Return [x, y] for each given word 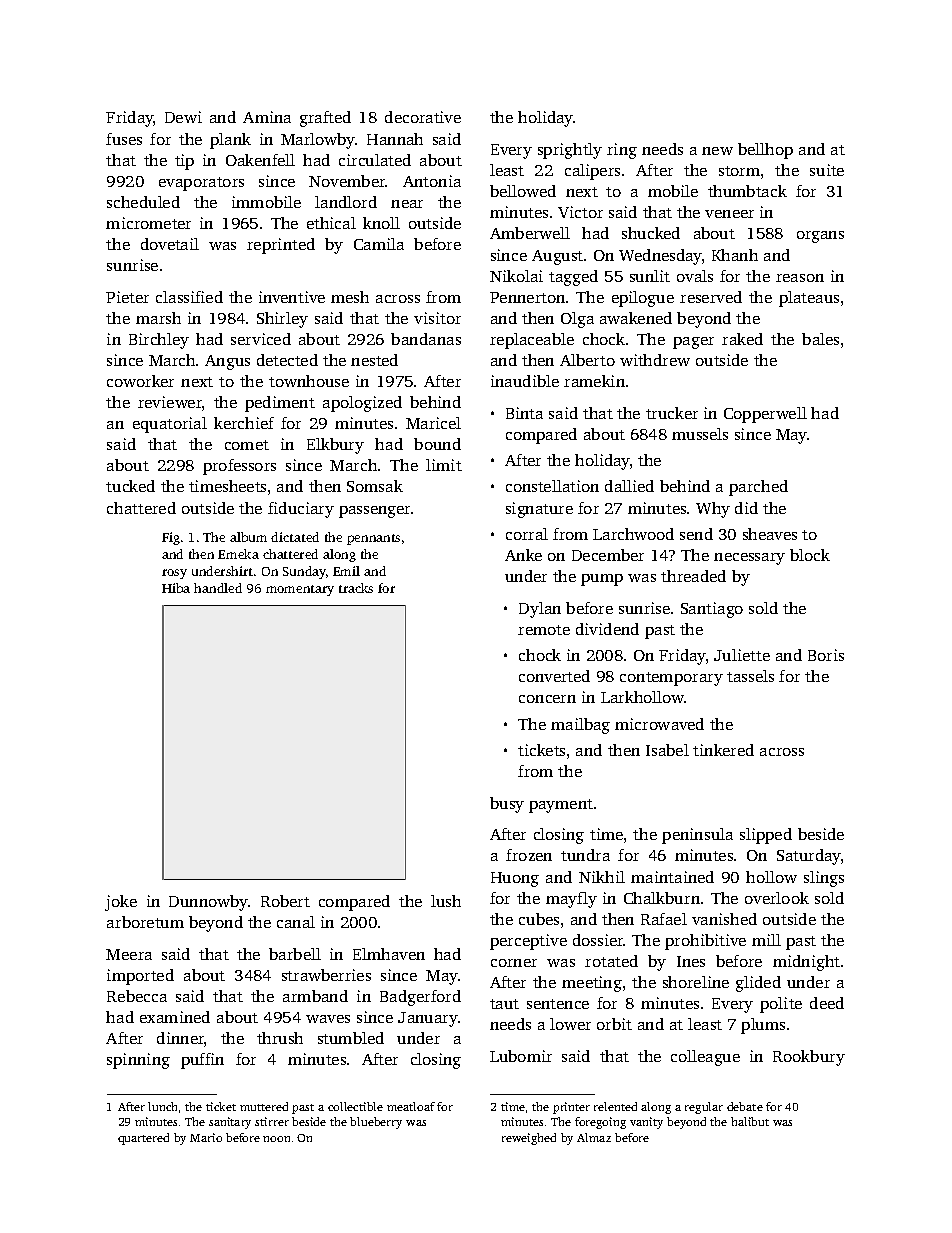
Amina [267, 117]
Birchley [159, 341]
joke [121, 903]
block [810, 555]
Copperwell [765, 415]
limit [444, 465]
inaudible [525, 381]
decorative [423, 117]
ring [622, 151]
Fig [171, 538]
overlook [777, 898]
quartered [143, 1139]
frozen [529, 855]
